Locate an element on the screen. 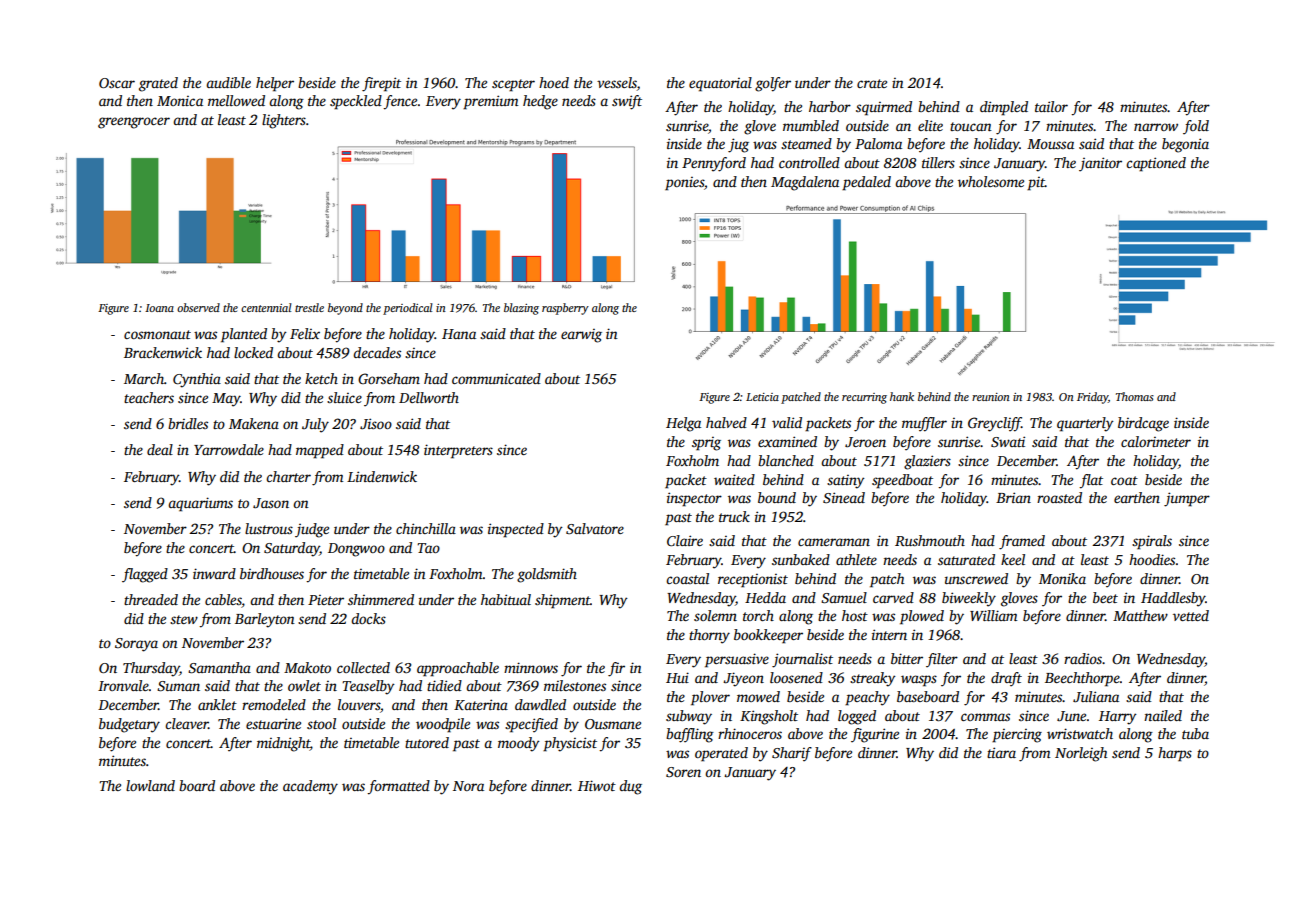 This screenshot has width=1308, height=924. Ioana is located at coordinates (159, 308).
